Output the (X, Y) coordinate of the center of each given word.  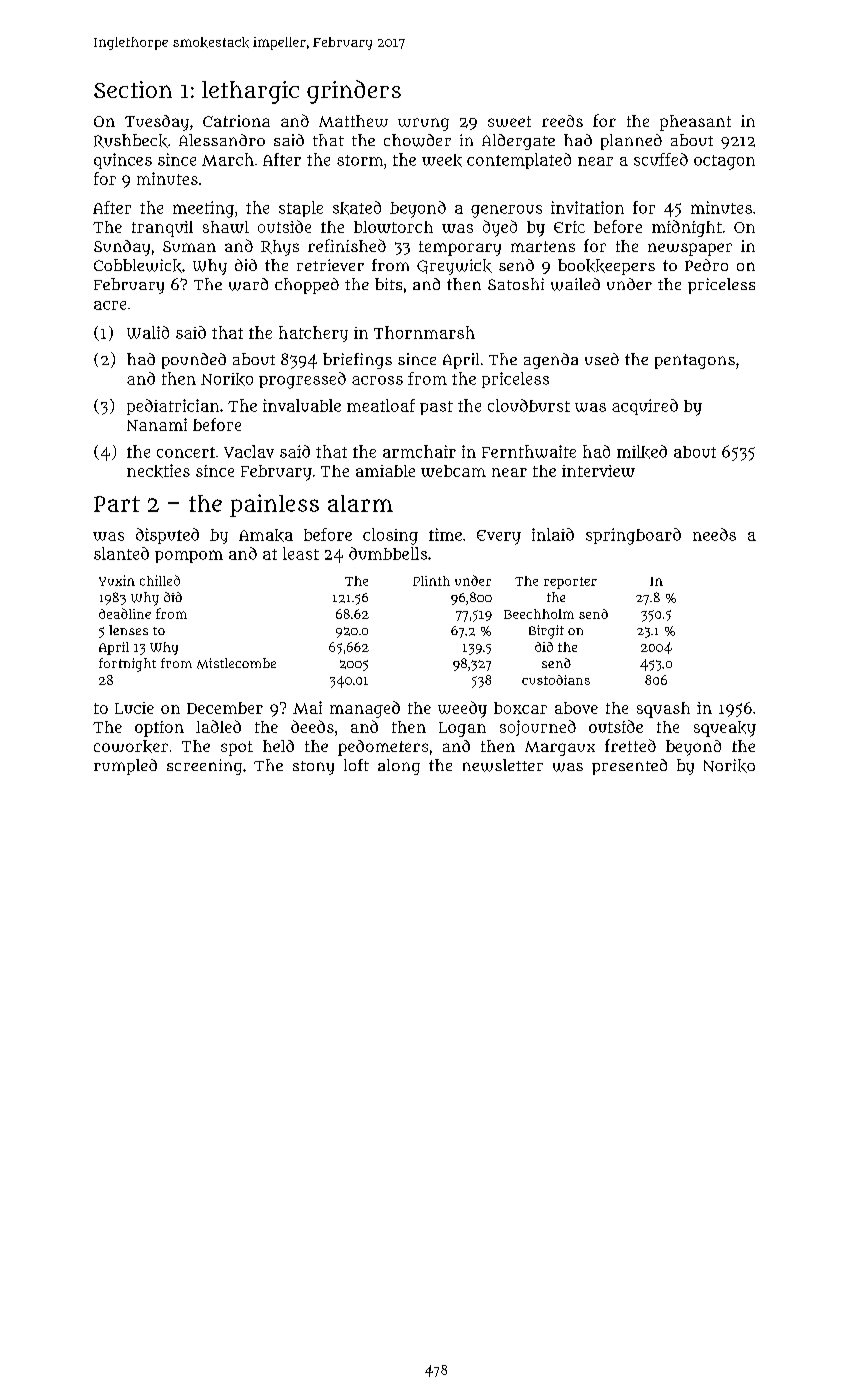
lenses (128, 630)
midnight (687, 228)
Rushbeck (131, 141)
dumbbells (388, 553)
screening (204, 767)
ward (248, 284)
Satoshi (516, 284)
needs (714, 534)
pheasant (695, 123)
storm (360, 160)
